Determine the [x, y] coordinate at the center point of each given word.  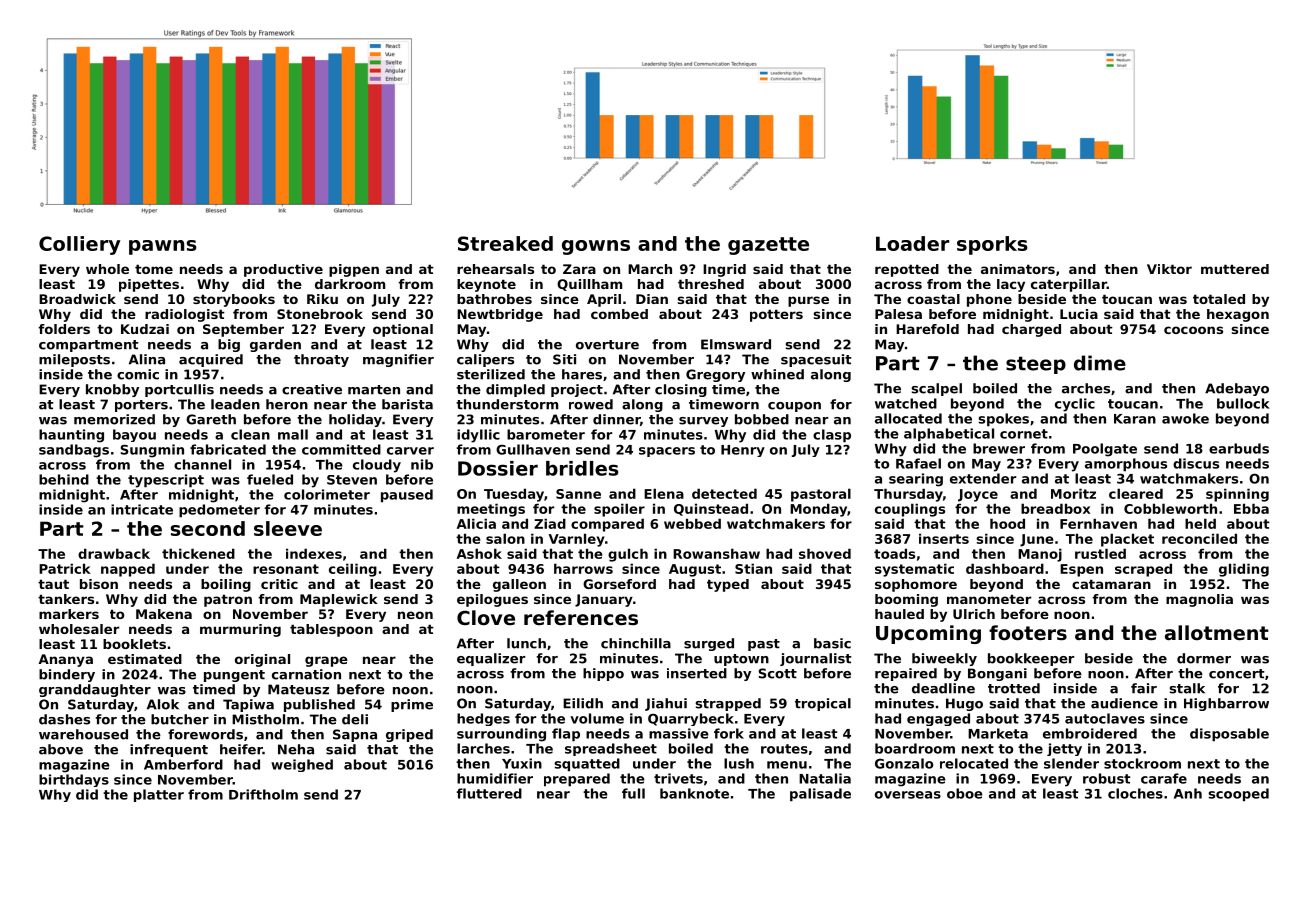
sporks [992, 245]
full [633, 793]
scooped [1238, 795]
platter [159, 795]
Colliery [79, 245]
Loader [912, 243]
